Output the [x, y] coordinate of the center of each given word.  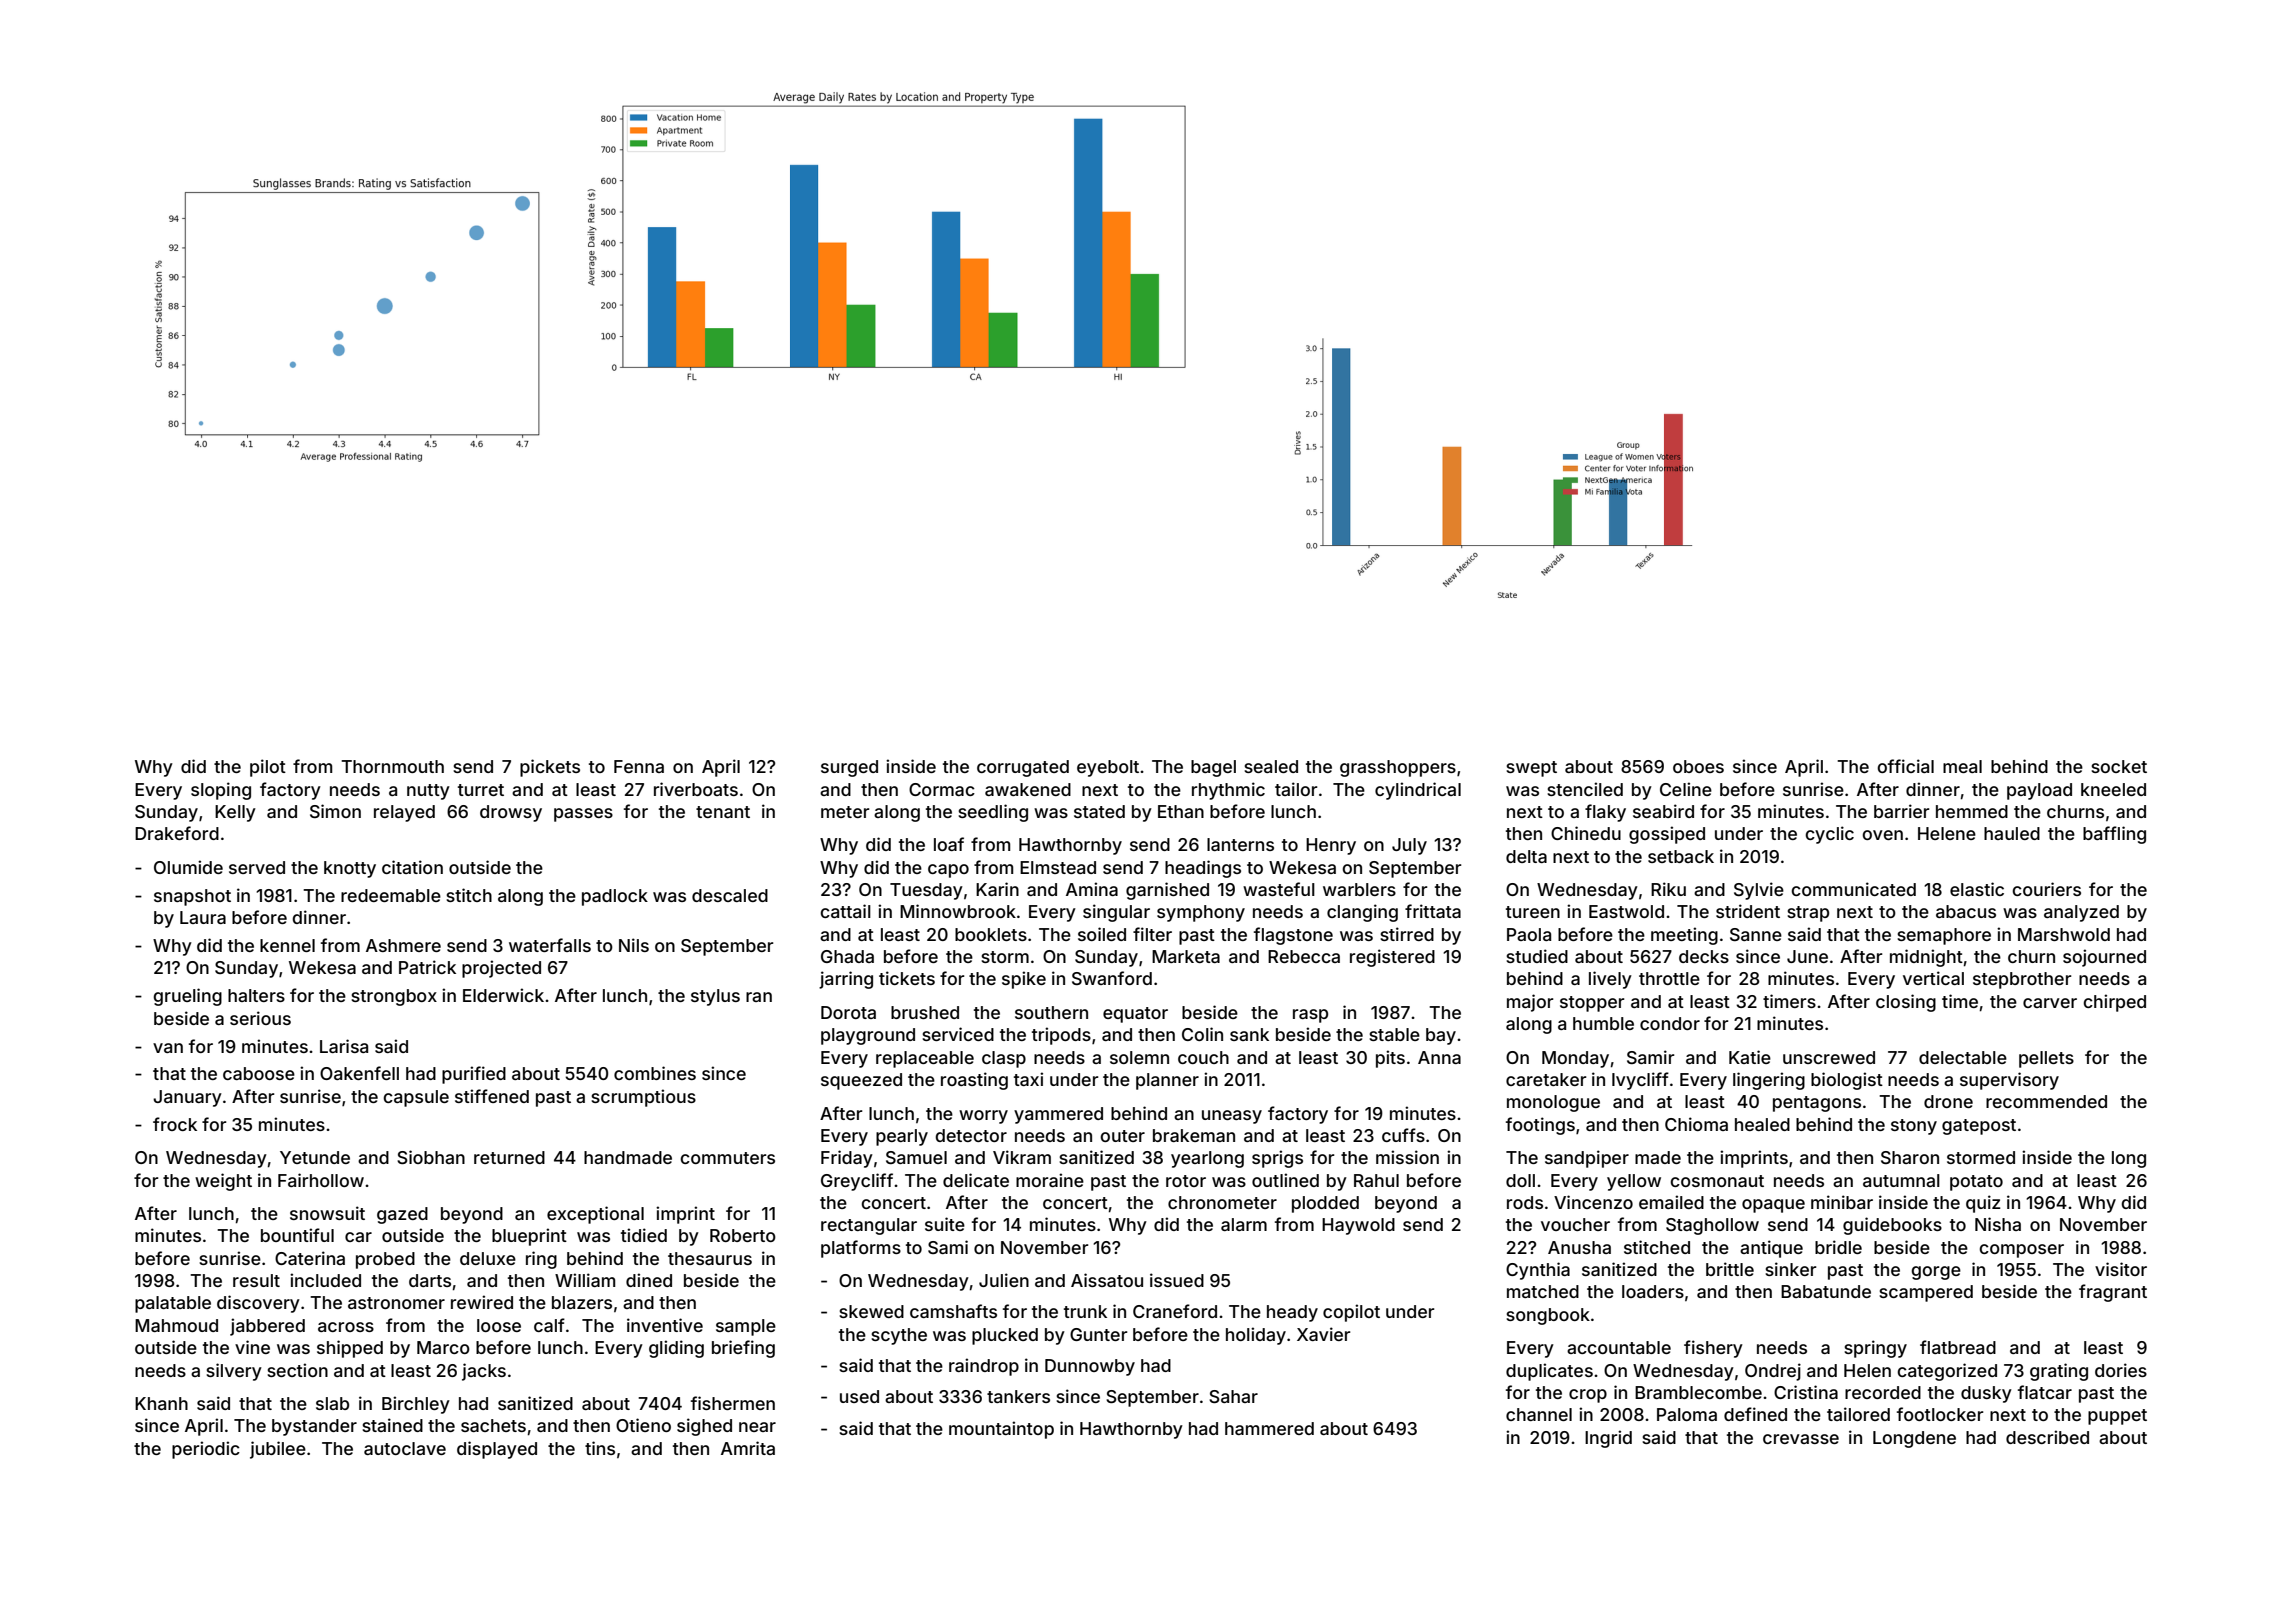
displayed [497, 1450]
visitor [2121, 1269]
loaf [949, 844]
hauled [2012, 833]
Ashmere [403, 945]
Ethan [1181, 811]
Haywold [1358, 1226]
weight [223, 1182]
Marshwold [2064, 934]
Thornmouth [392, 766]
